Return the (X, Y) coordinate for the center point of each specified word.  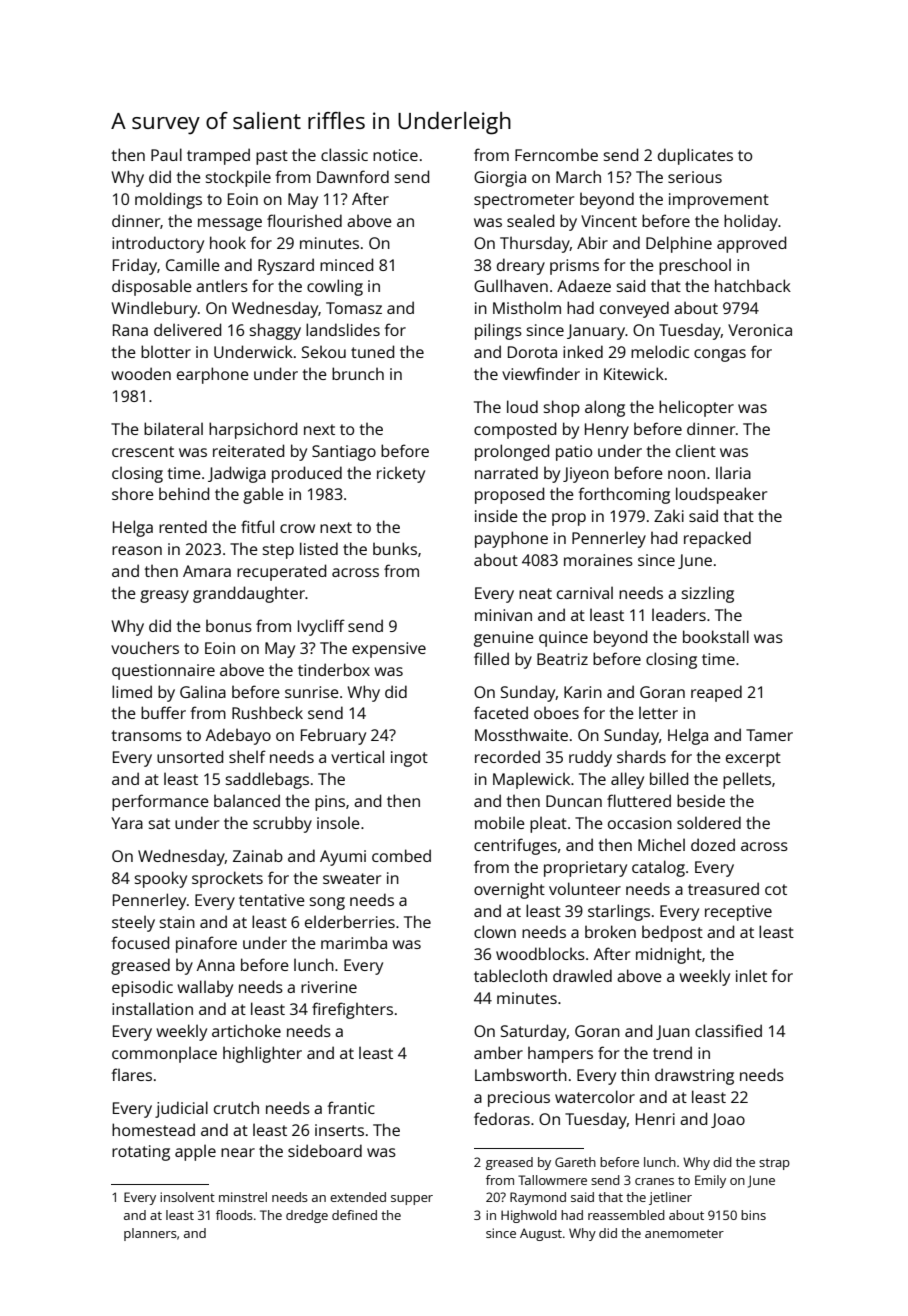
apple (195, 1153)
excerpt (753, 759)
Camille (193, 265)
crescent (143, 451)
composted (515, 430)
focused (140, 942)
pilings (498, 331)
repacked (717, 539)
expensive (389, 650)
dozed (713, 844)
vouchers (145, 647)
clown (495, 931)
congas (720, 355)
